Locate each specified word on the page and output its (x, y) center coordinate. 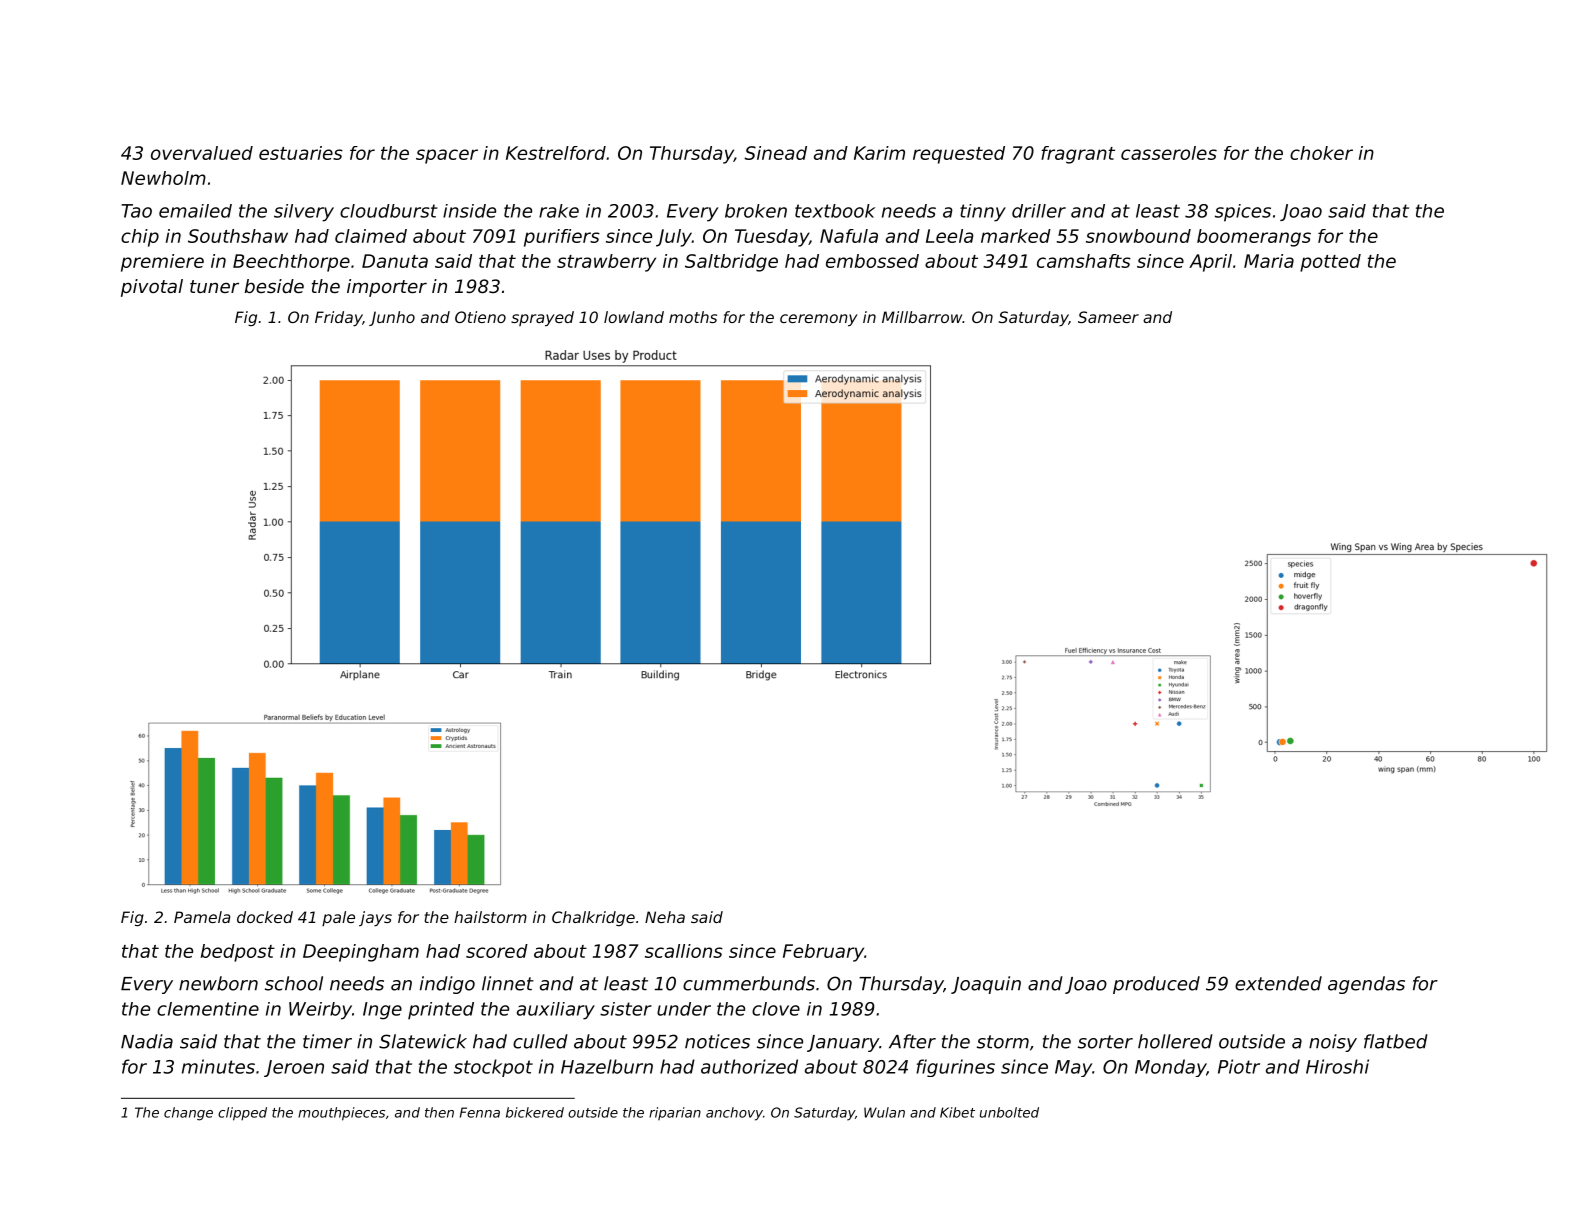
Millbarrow (922, 317)
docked (265, 917)
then (439, 1112)
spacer (447, 156)
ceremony (819, 320)
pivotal (152, 288)
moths (693, 317)
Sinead (775, 153)
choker (1321, 153)
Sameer (1108, 317)
